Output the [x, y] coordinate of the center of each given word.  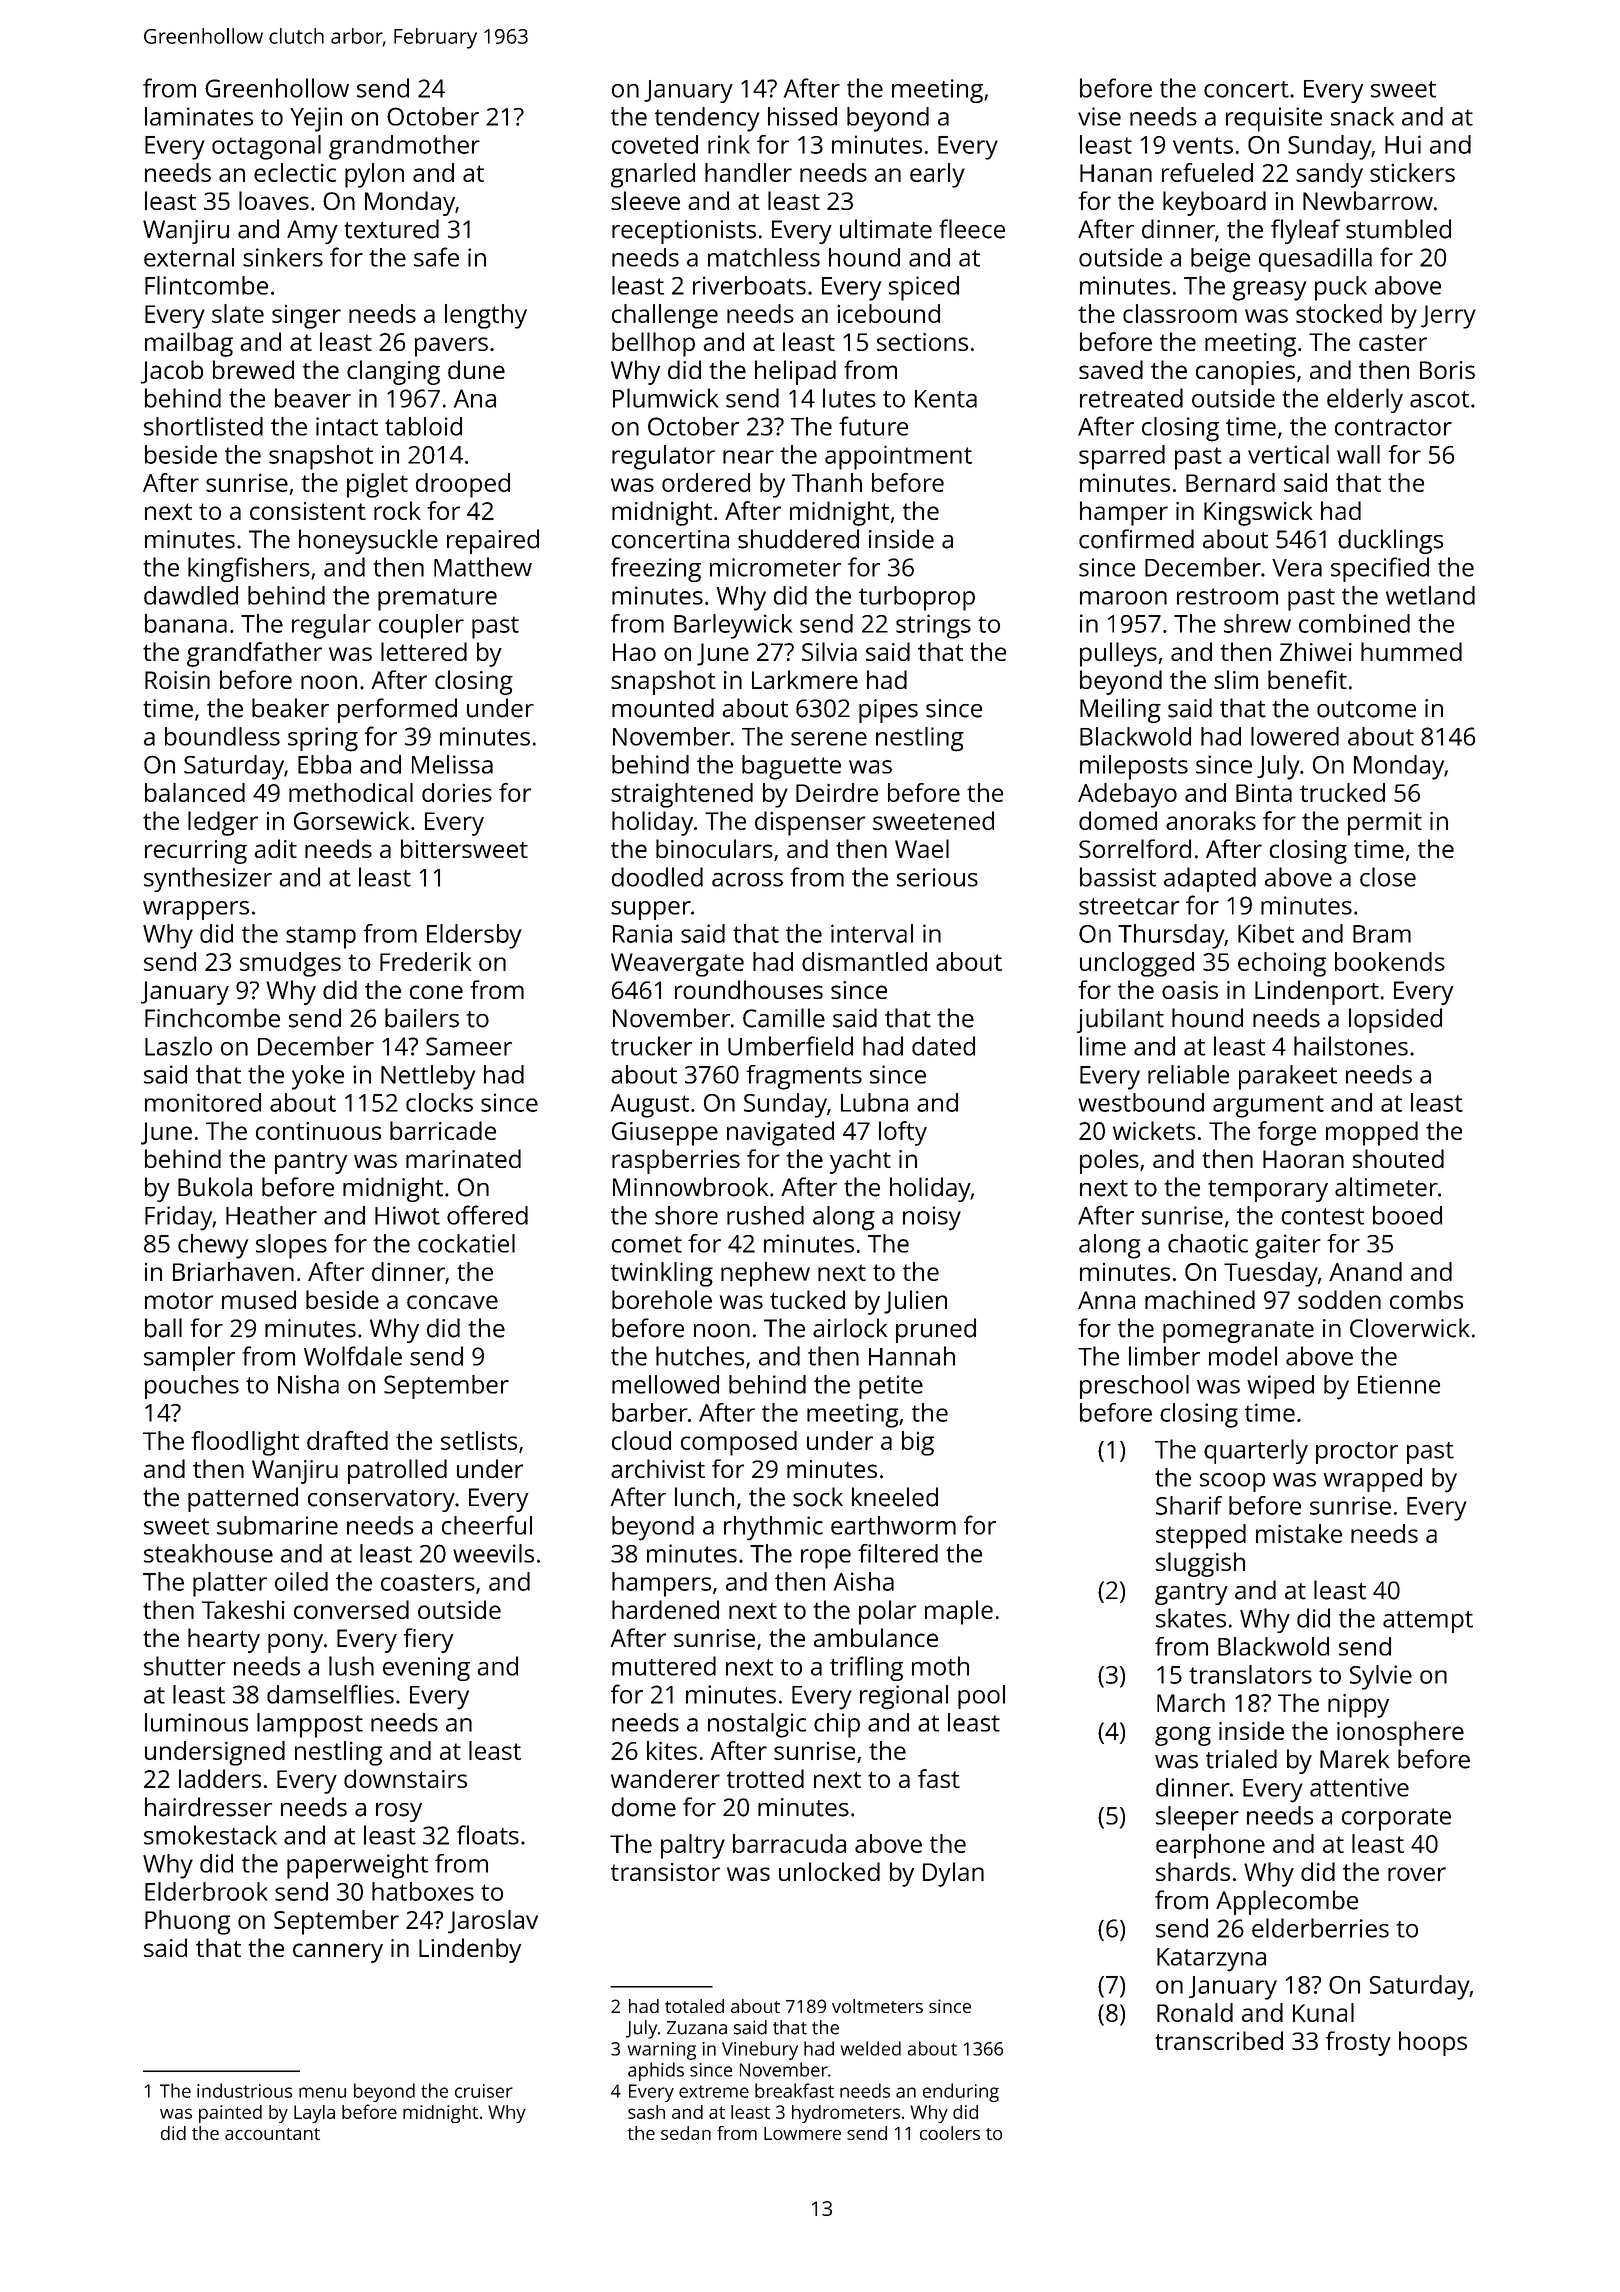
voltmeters [877, 2006]
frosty [1358, 2043]
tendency [707, 119]
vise [1099, 116]
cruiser [484, 2091]
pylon [374, 175]
